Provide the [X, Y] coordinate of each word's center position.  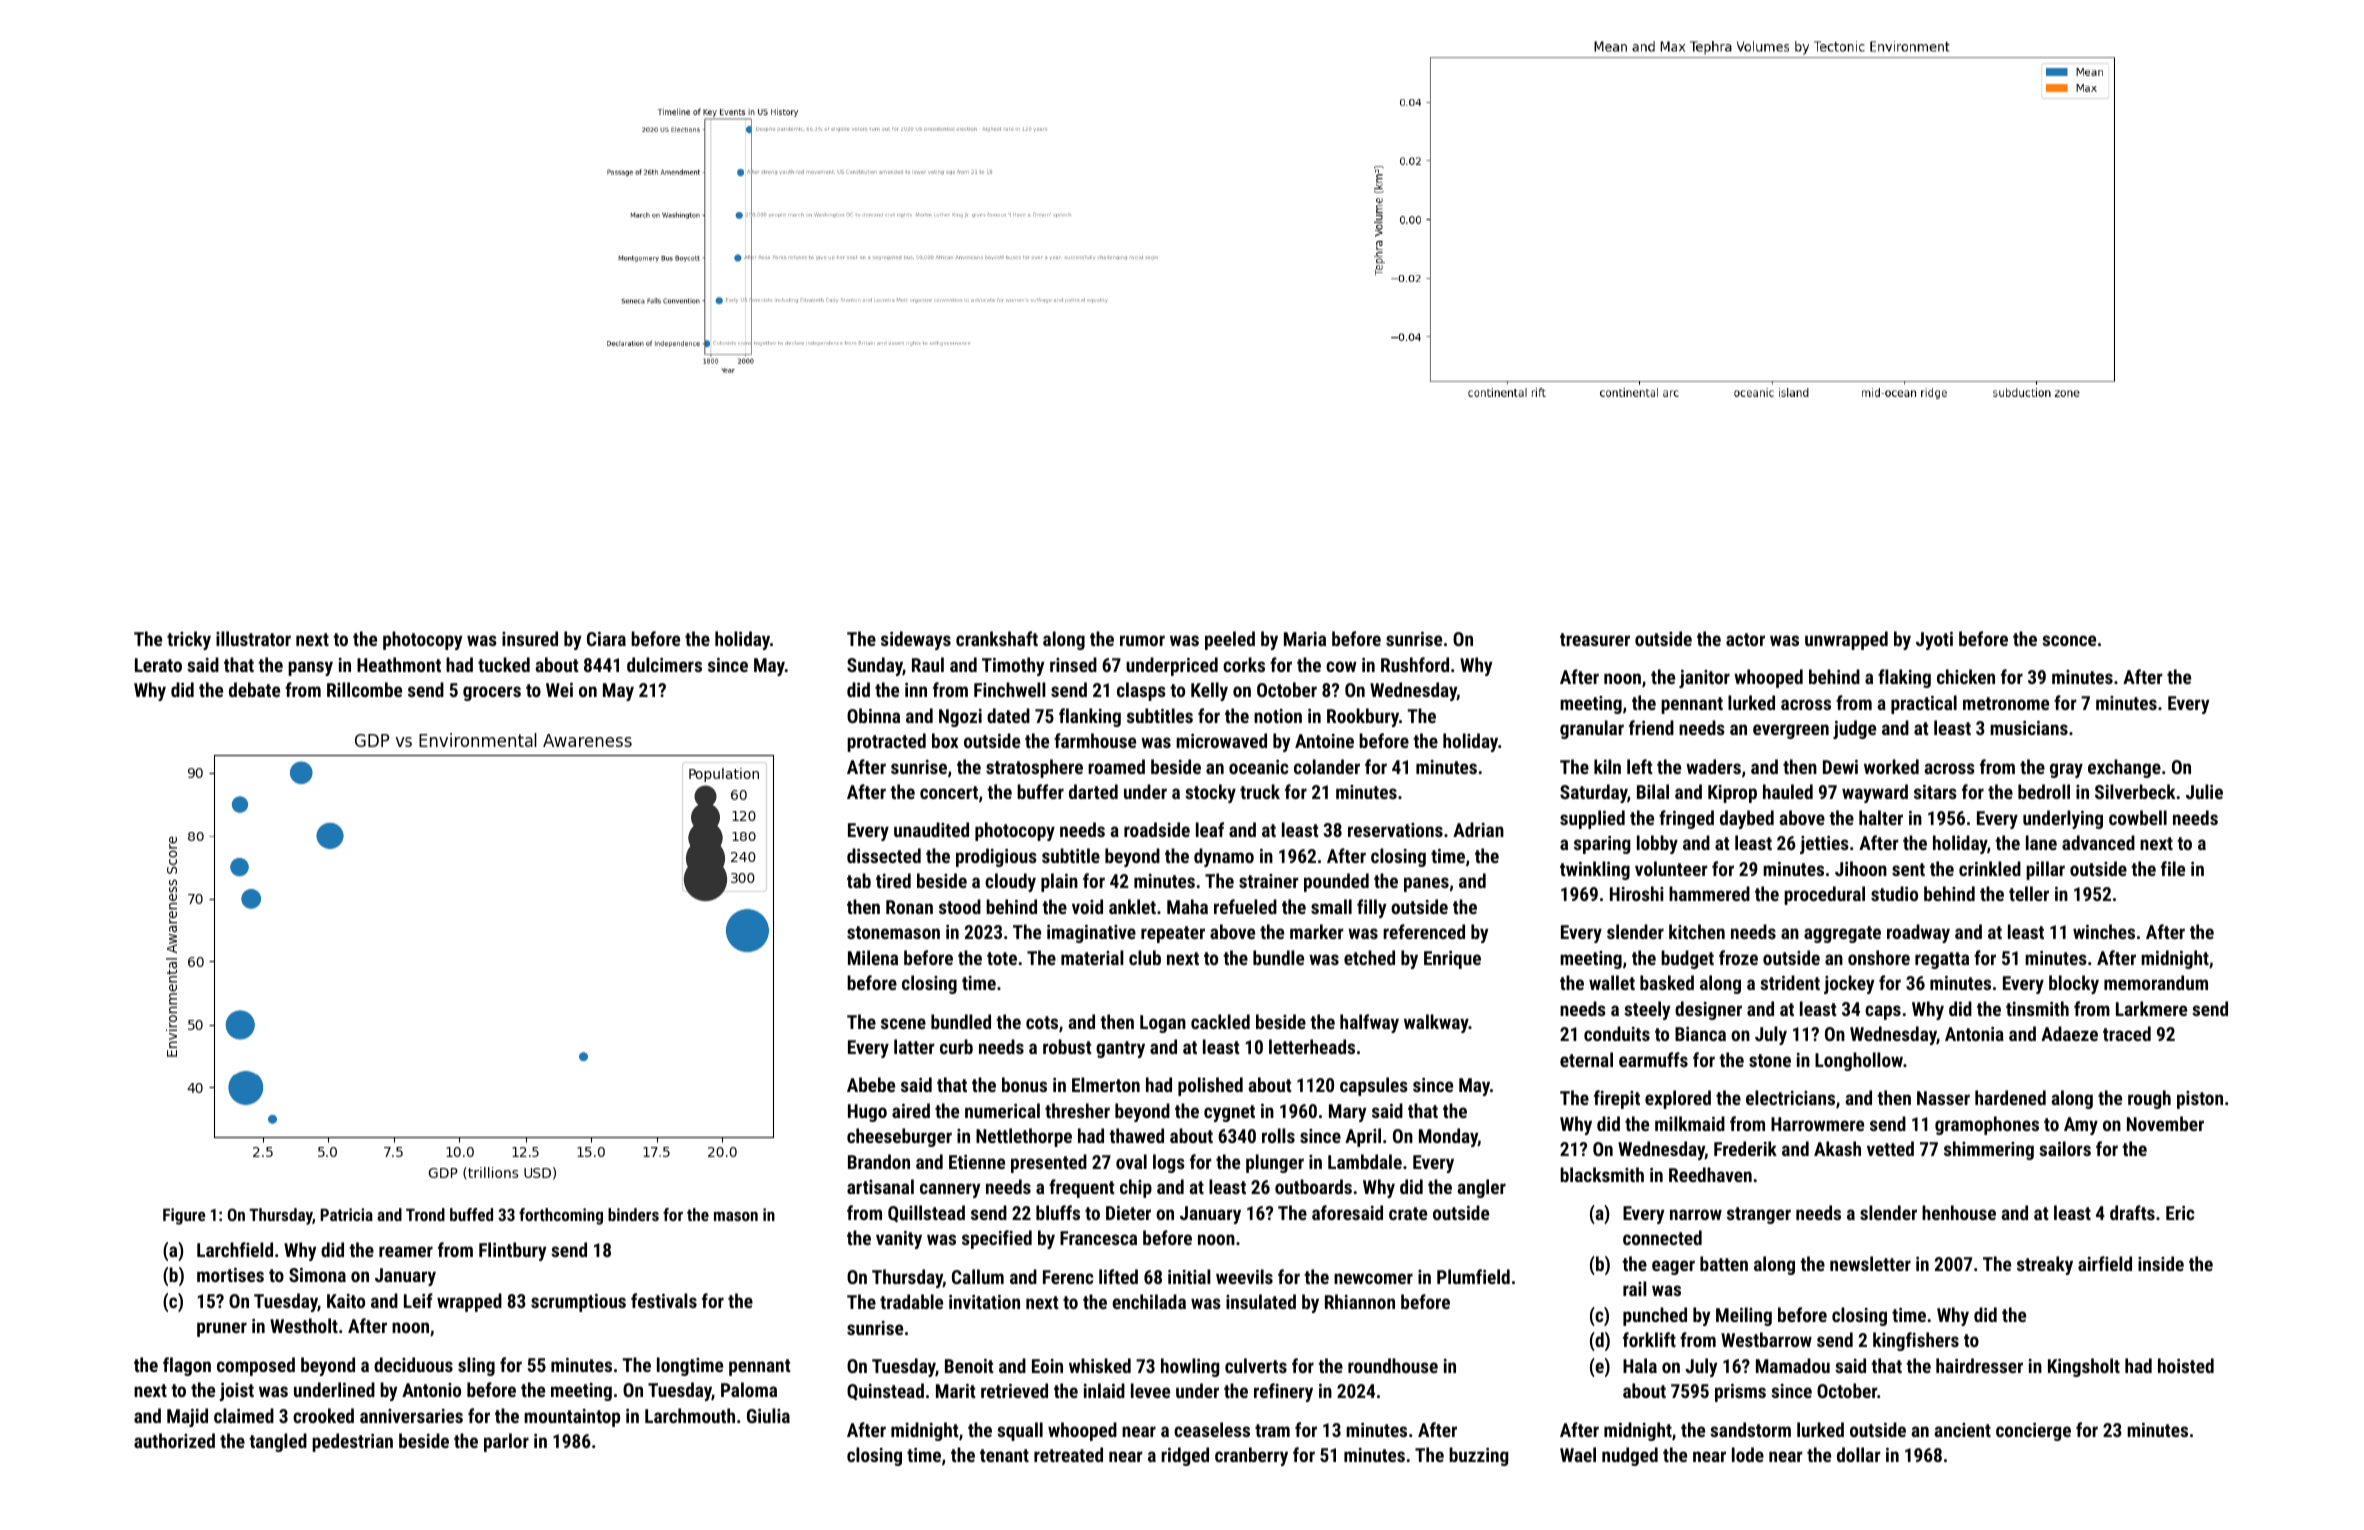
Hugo [867, 1113]
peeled [1230, 640]
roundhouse [1393, 1365]
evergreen [1791, 731]
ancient [1962, 1430]
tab [859, 880]
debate [254, 689]
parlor [506, 1442]
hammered [1709, 893]
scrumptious [578, 1303]
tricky [189, 640]
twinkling [1595, 870]
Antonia [1974, 1034]
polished [1210, 1086]
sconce [2069, 640]
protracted [886, 742]
